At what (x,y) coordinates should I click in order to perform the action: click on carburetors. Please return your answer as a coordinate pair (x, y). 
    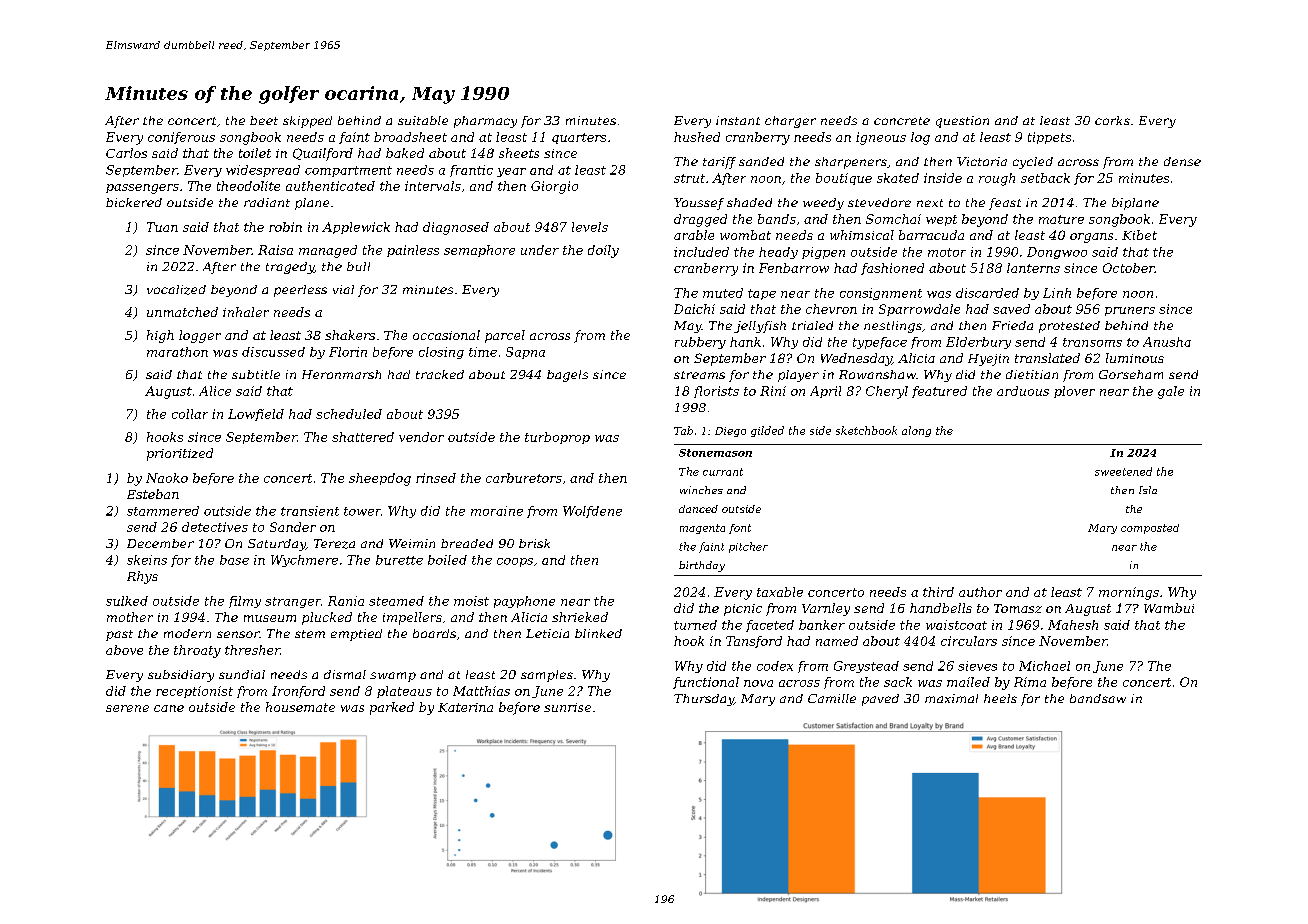
    Looking at the image, I should click on (524, 478).
